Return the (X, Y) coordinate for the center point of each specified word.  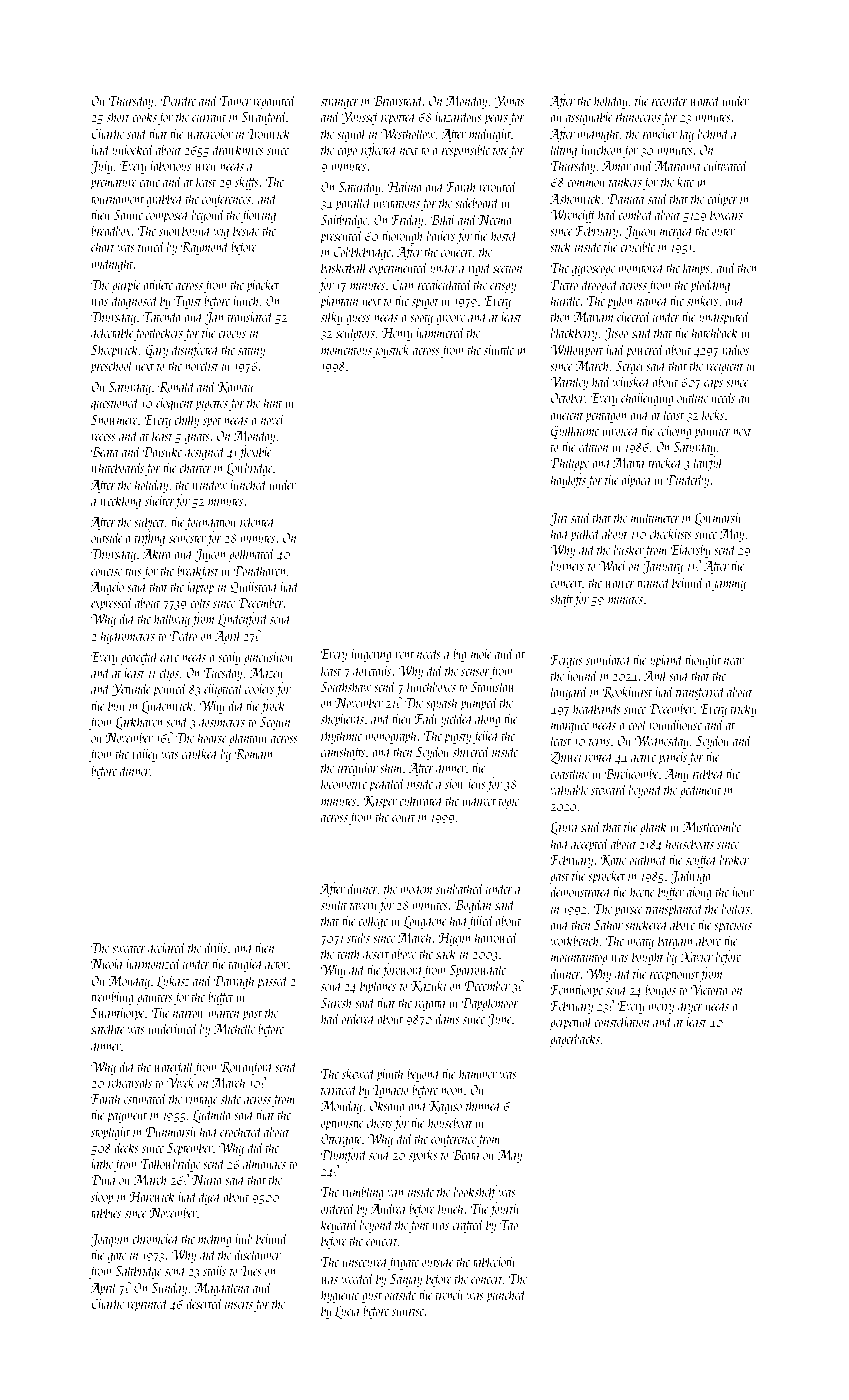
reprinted (148, 1304)
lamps (696, 268)
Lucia (347, 1312)
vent (405, 655)
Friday (407, 220)
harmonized (154, 963)
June (499, 1020)
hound (583, 675)
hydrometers (128, 636)
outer (723, 232)
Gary (156, 351)
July (102, 166)
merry (661, 1009)
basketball (344, 267)
